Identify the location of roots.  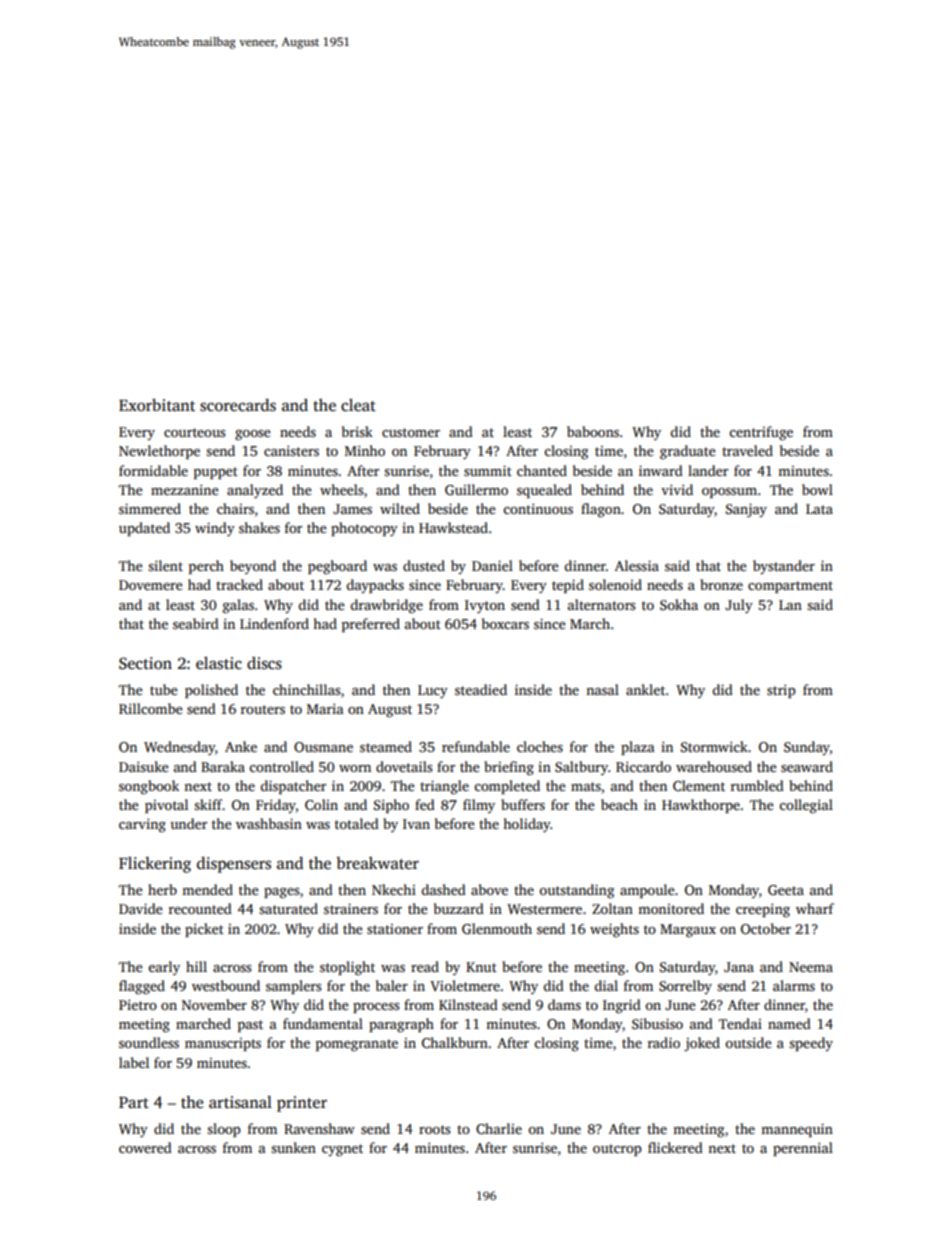
(434, 1129).
